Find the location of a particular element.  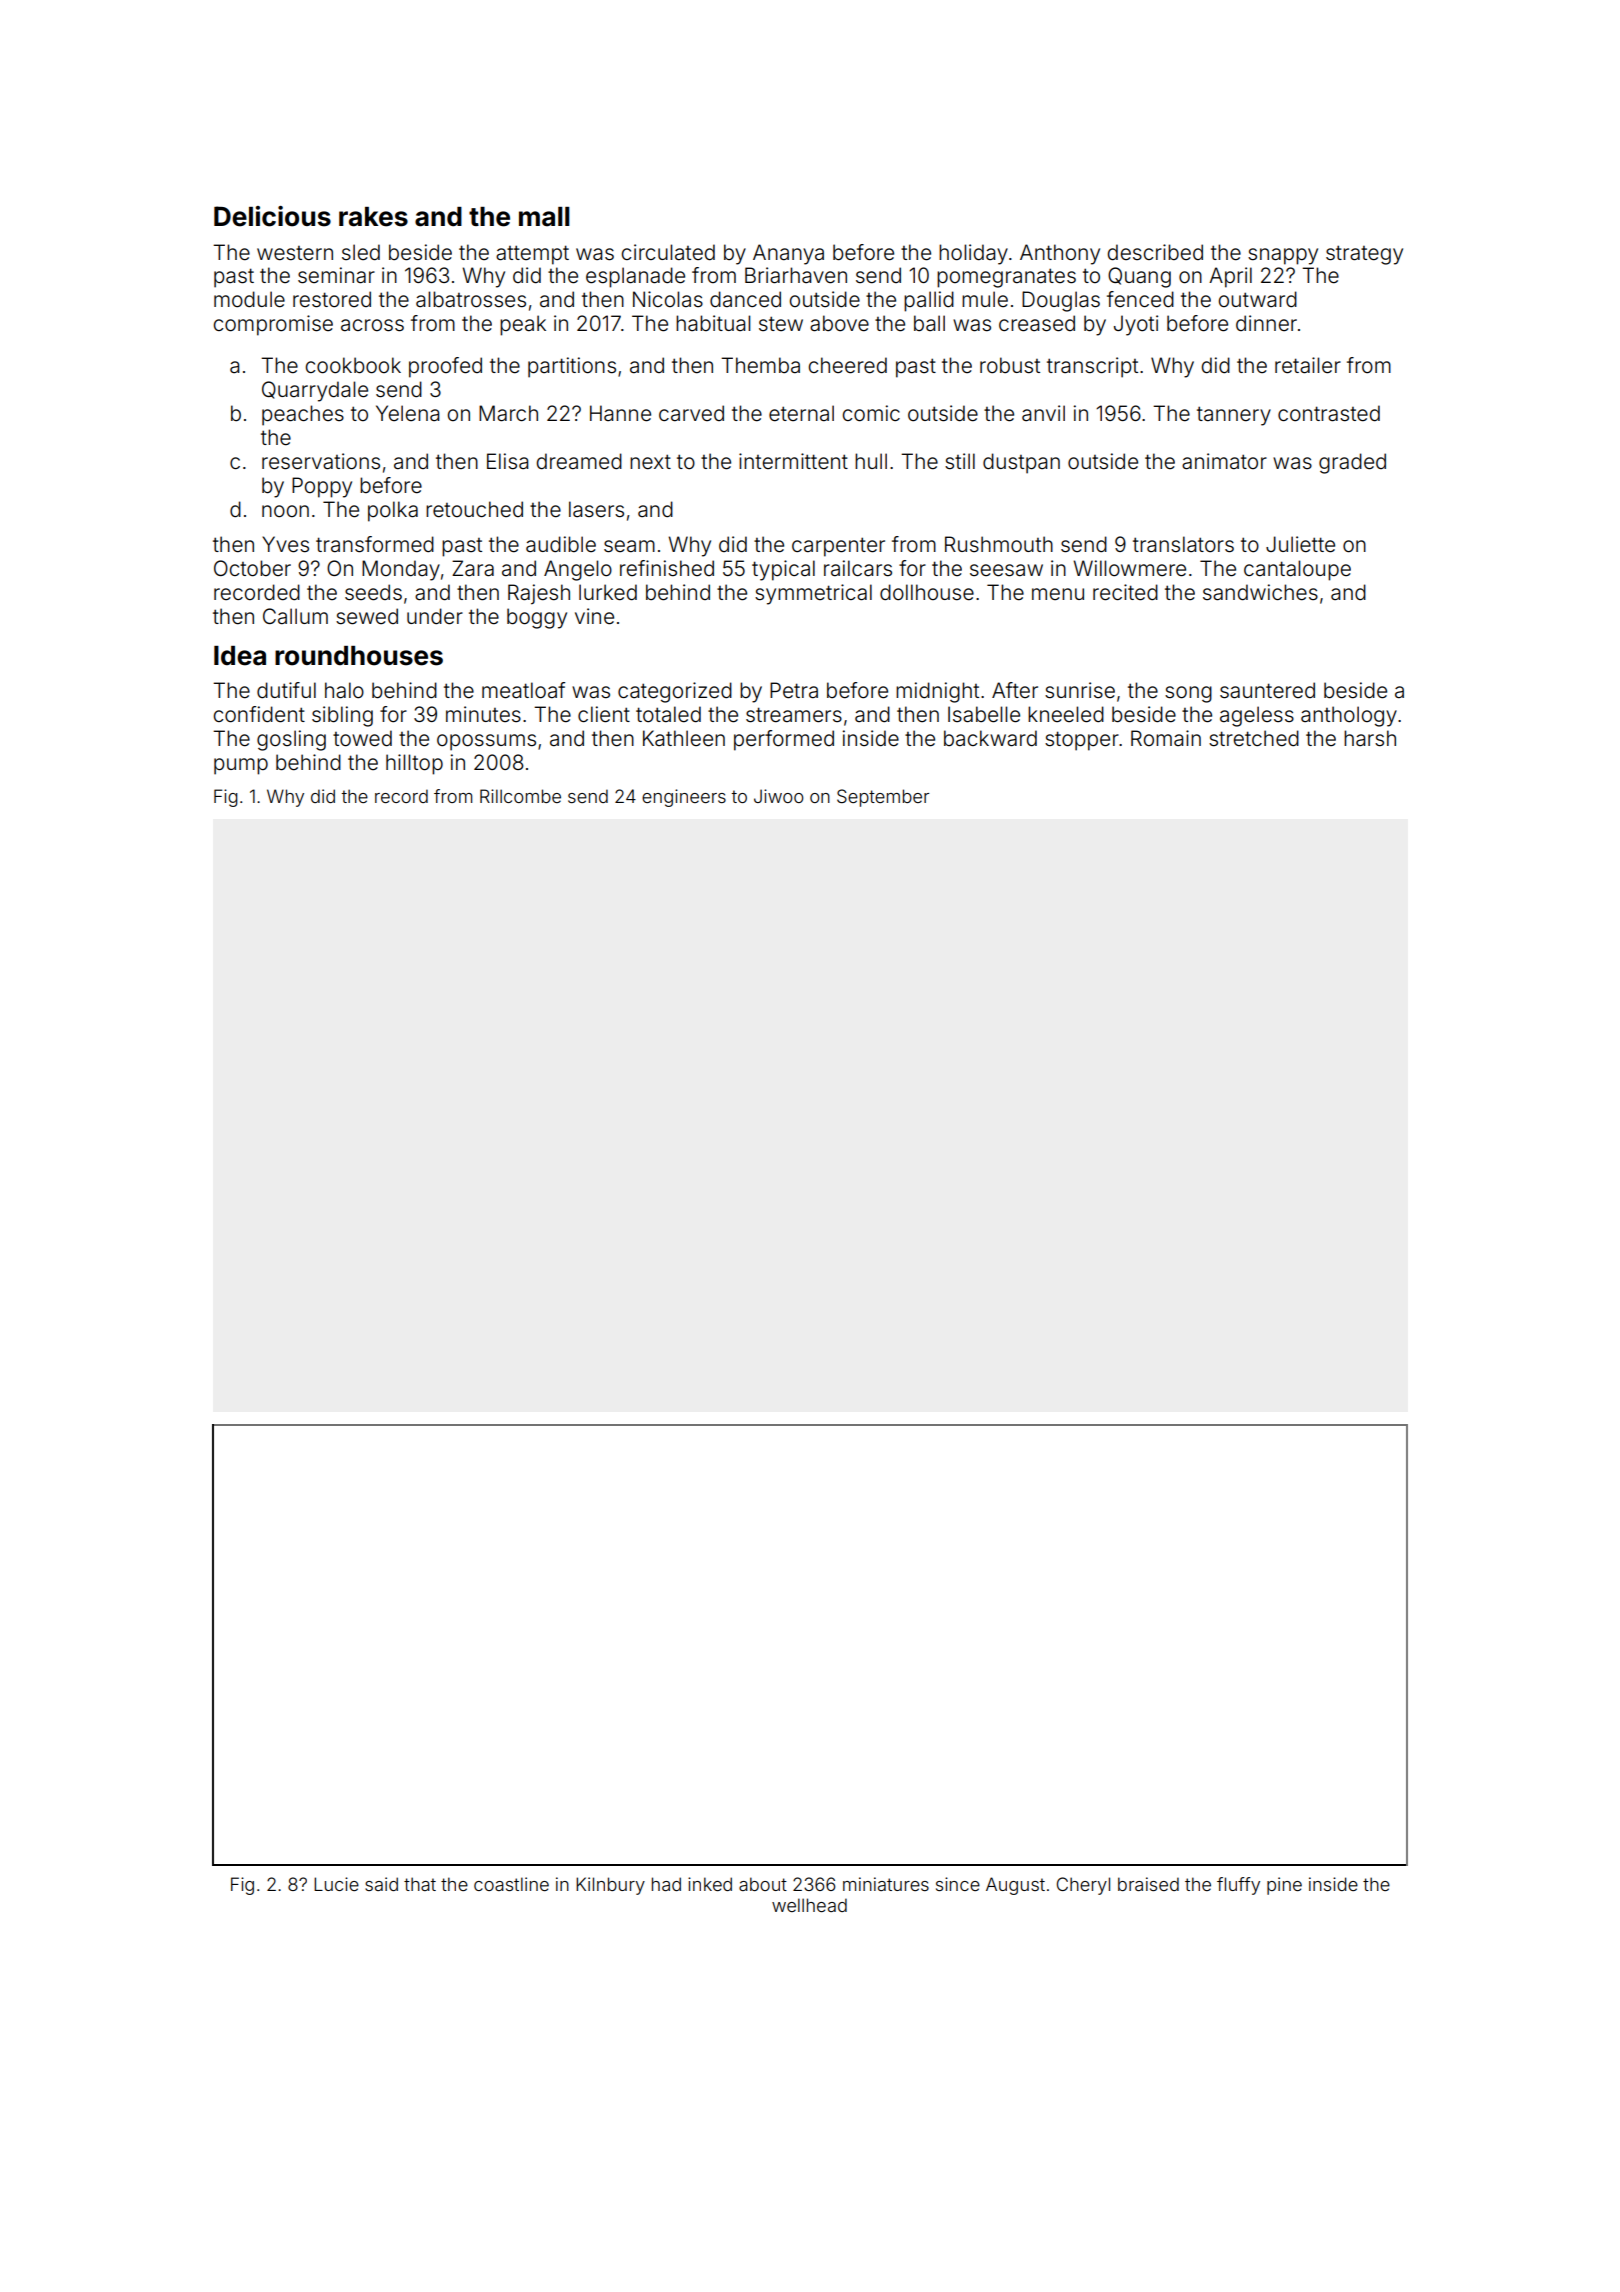

stretched is located at coordinates (1254, 738).
